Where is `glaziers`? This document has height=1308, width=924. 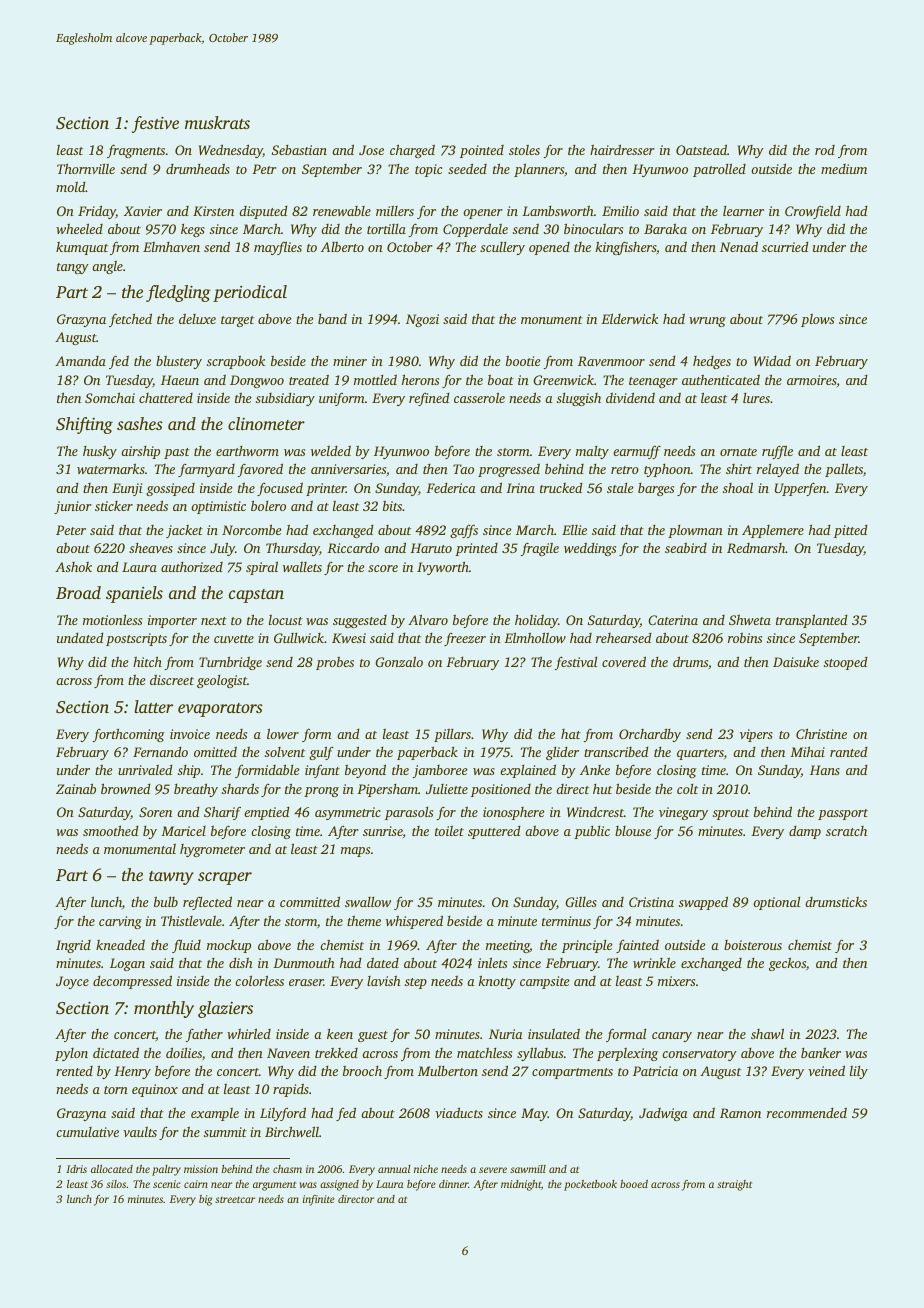 glaziers is located at coordinates (225, 1009).
